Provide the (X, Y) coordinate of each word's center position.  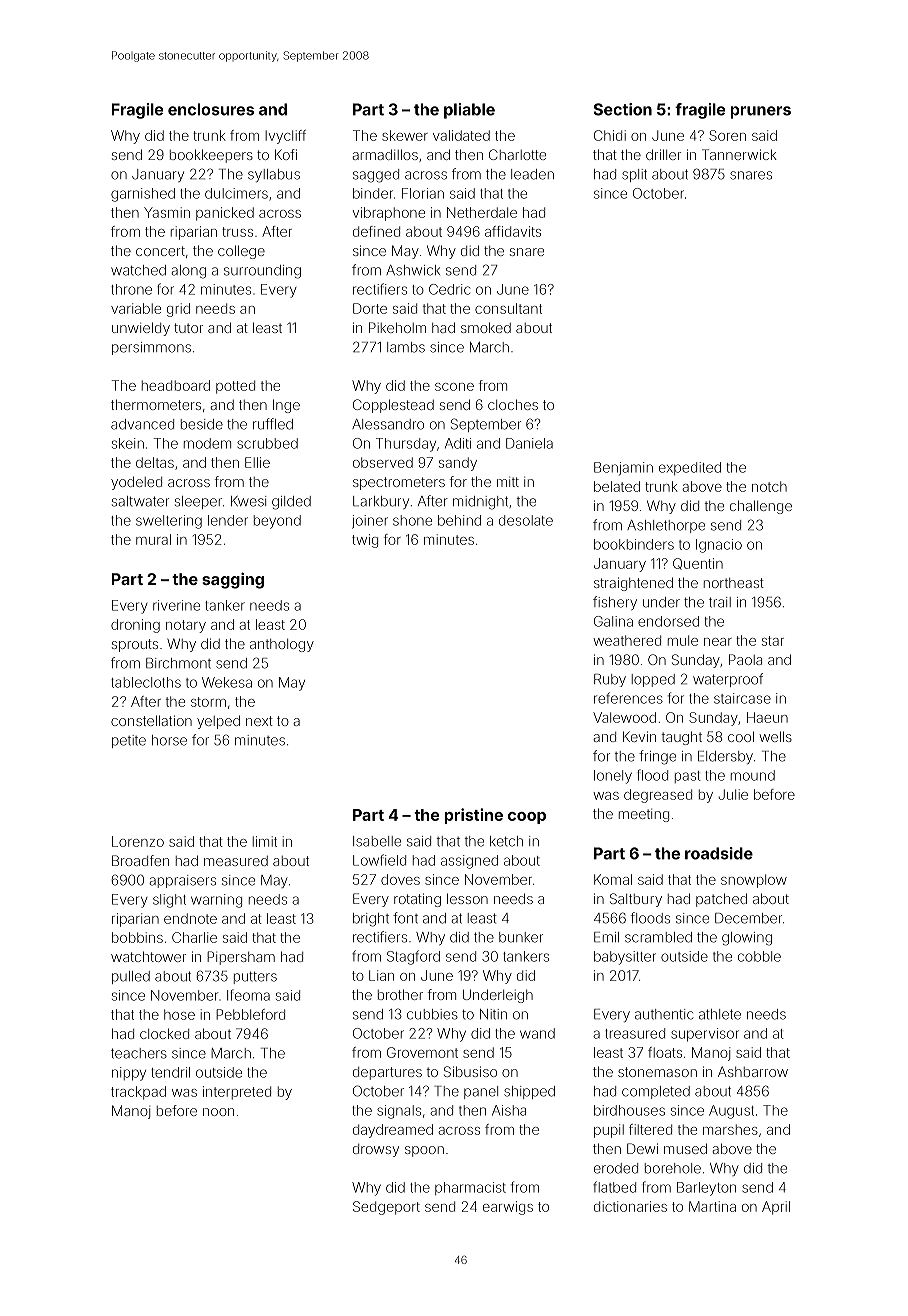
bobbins (137, 937)
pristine (473, 816)
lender (228, 520)
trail (720, 602)
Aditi (458, 443)
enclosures (211, 109)
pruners (760, 112)
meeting (644, 815)
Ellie (257, 462)
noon (218, 1112)
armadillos (385, 154)
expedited (690, 468)
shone (412, 520)
